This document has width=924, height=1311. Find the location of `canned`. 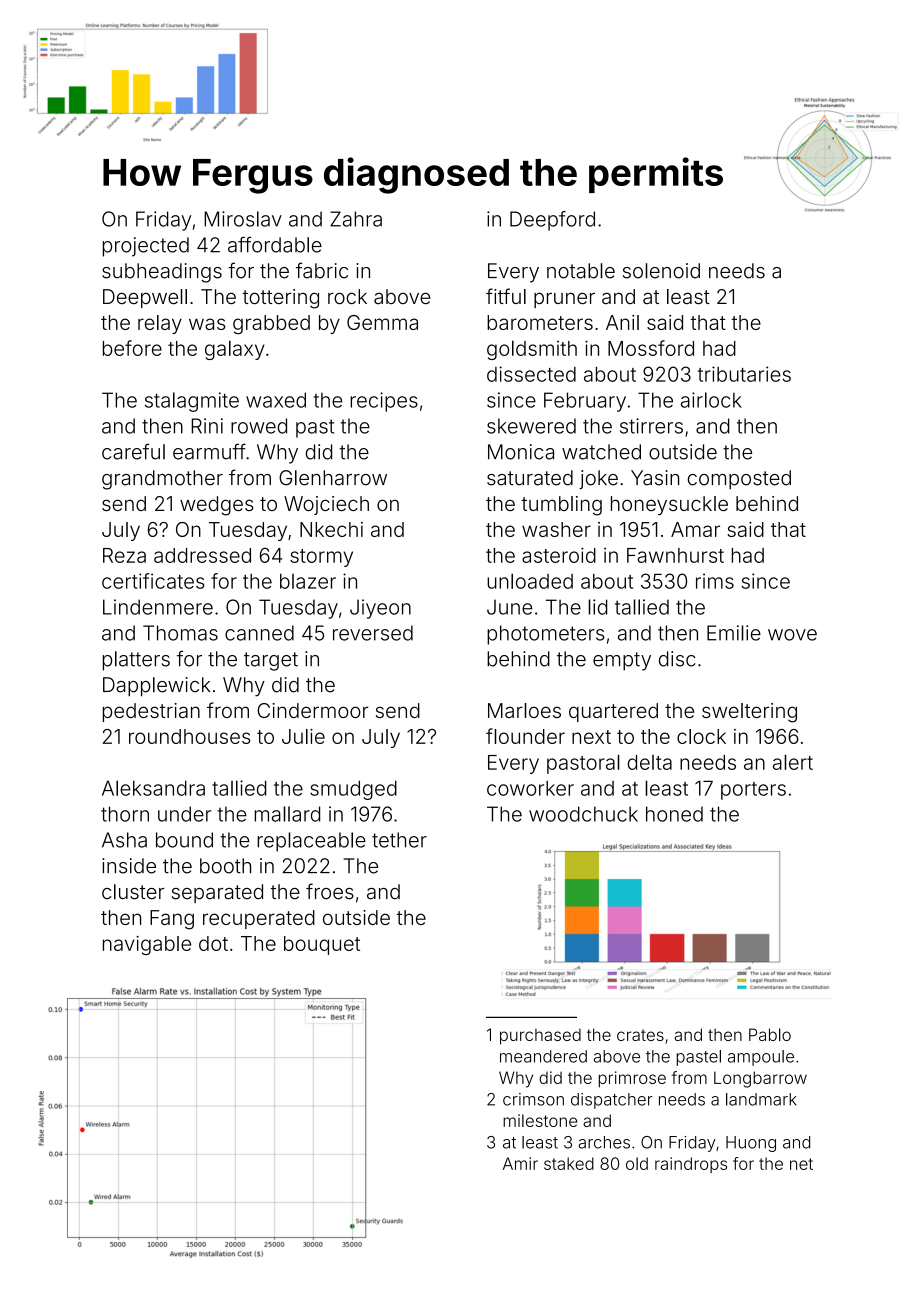

canned is located at coordinates (259, 633).
